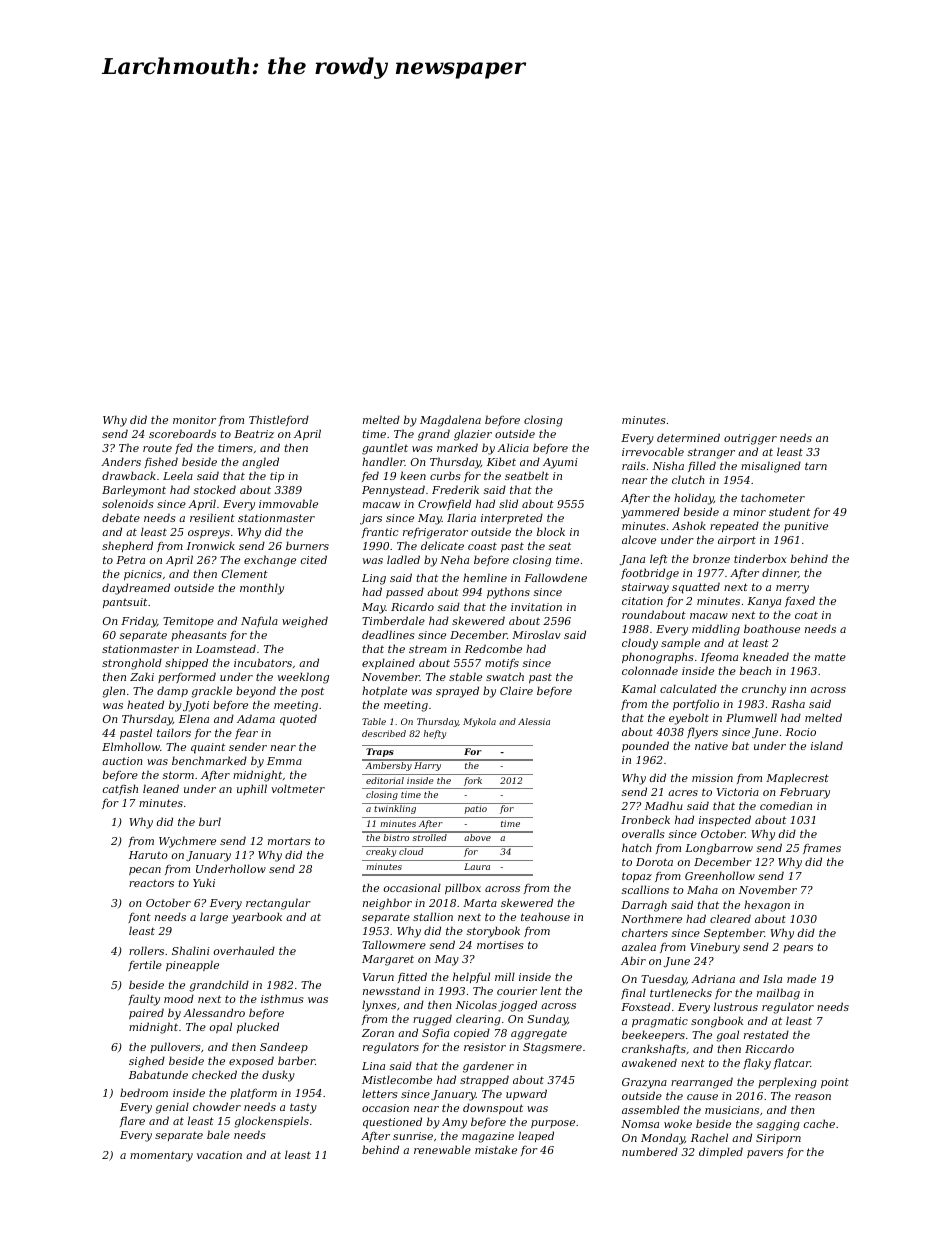 The width and height of the page is (952, 1233). What do you see at coordinates (403, 559) in the page?
I see `ladled` at bounding box center [403, 559].
